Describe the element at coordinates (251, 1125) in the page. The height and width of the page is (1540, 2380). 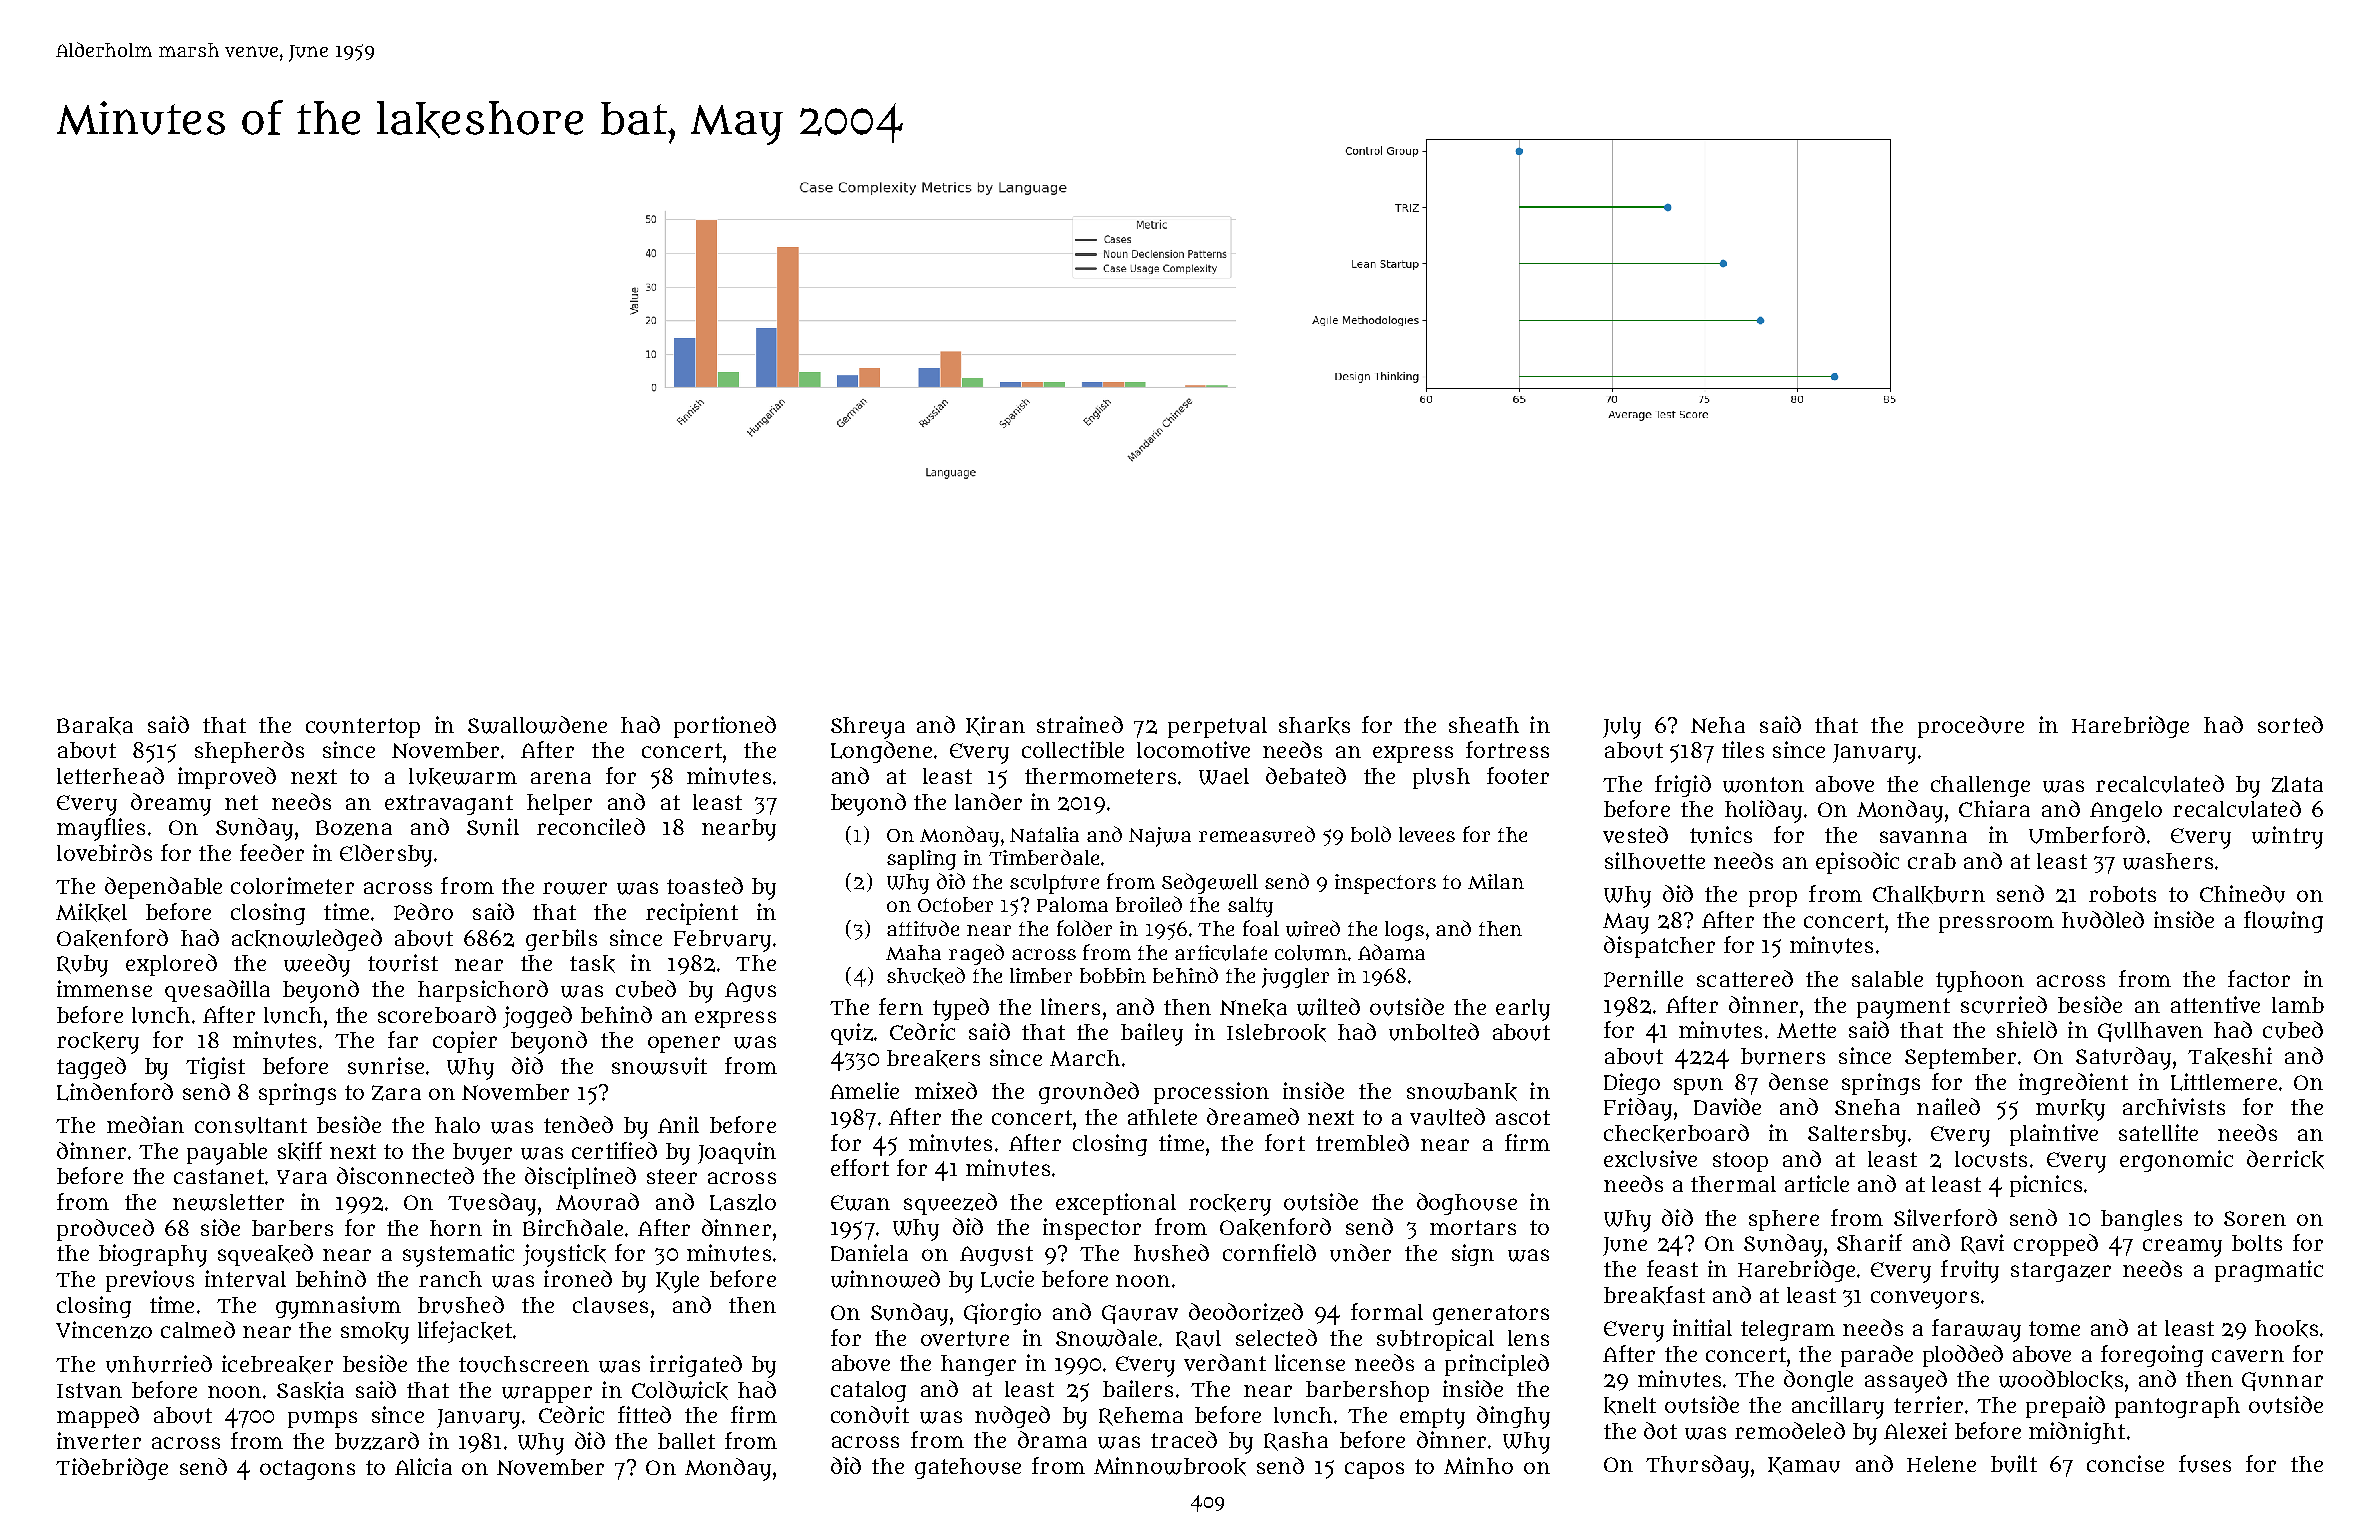
I see `consultant` at that location.
